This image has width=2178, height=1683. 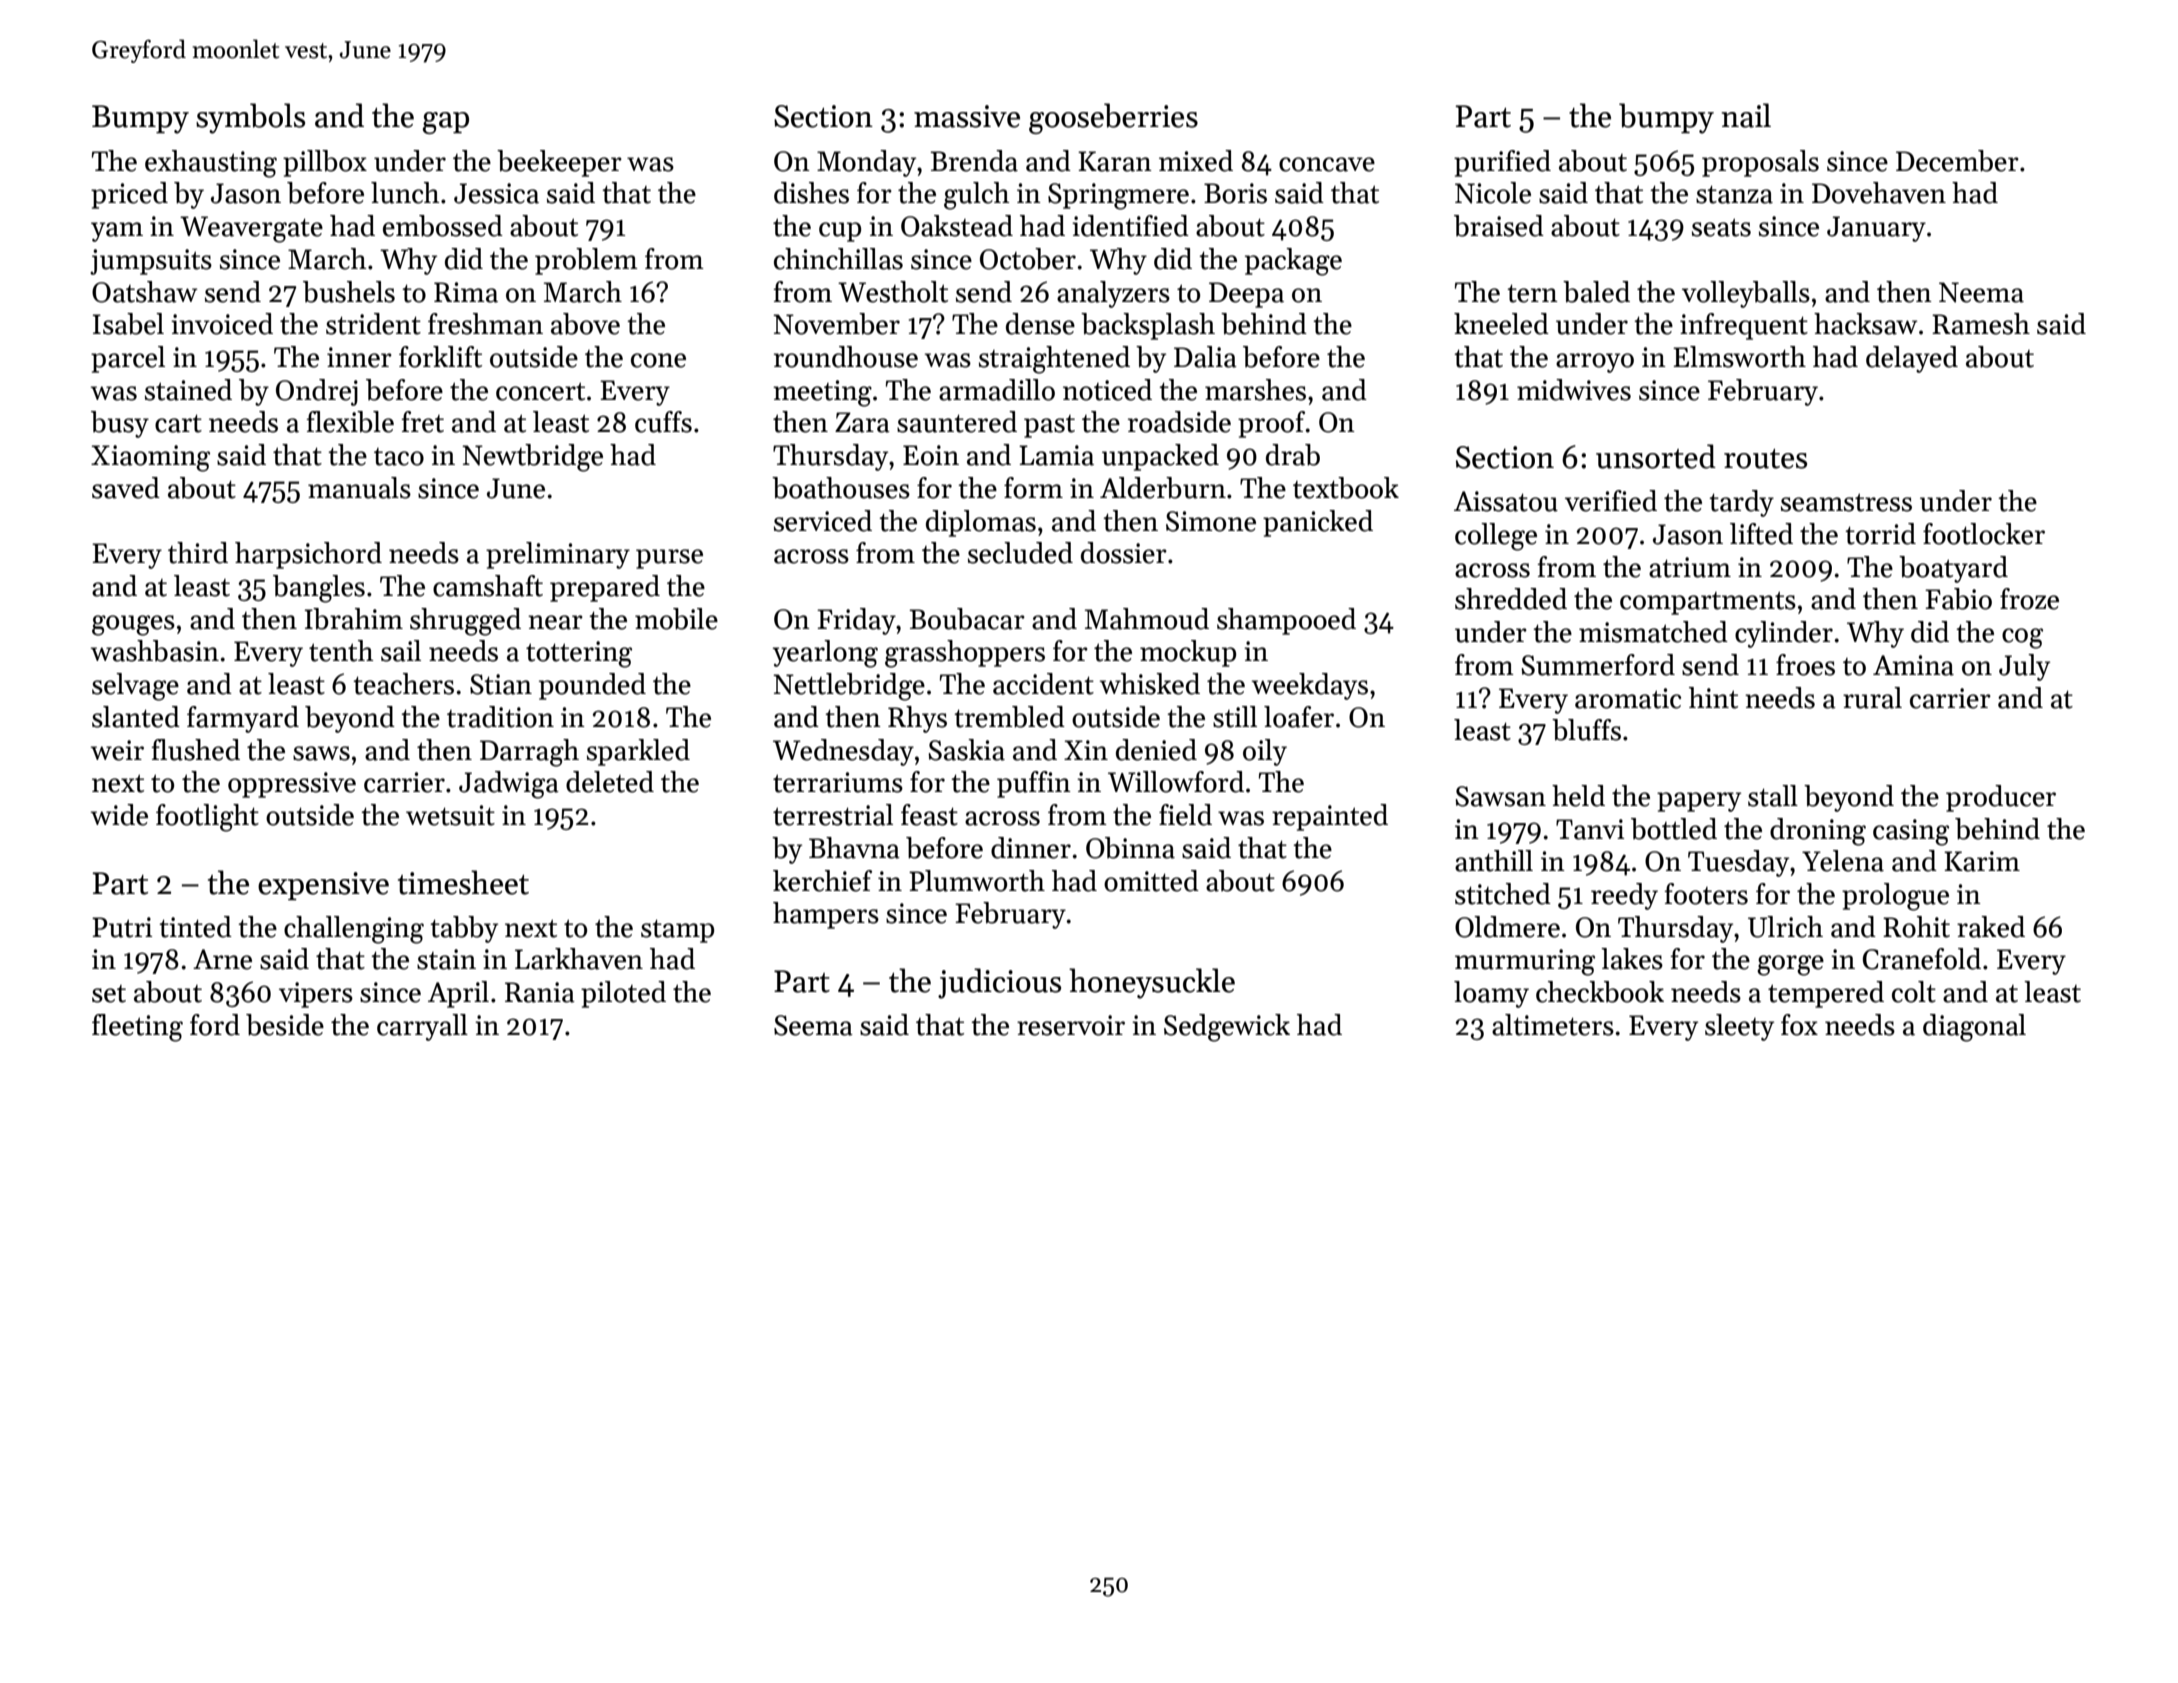 What do you see at coordinates (1690, 567) in the image?
I see `atrium` at bounding box center [1690, 567].
